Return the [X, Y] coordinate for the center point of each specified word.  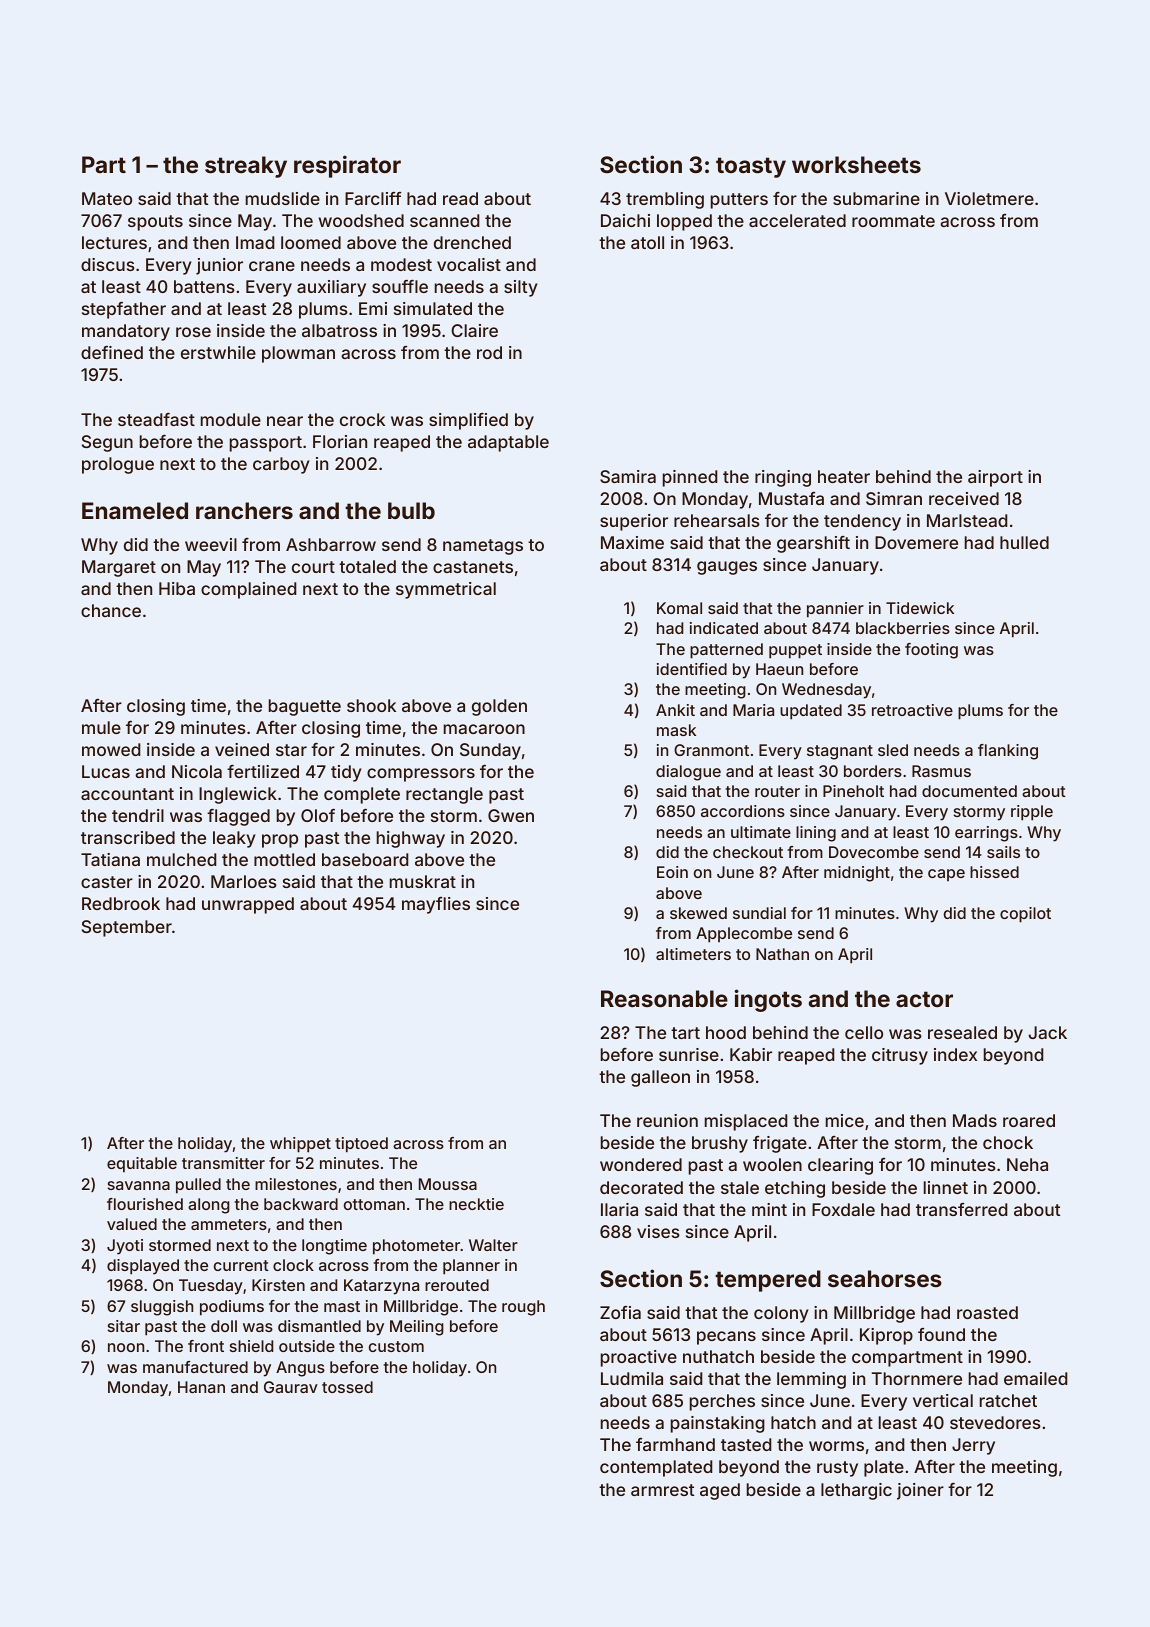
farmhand [675, 1444]
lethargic [856, 1491]
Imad [255, 242]
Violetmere [989, 198]
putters [739, 201]
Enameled [135, 510]
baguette [305, 707]
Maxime [632, 542]
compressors [421, 775]
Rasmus [941, 771]
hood [726, 1032]
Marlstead [967, 520]
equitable [142, 1165]
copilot [1025, 915]
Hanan [201, 1387]
